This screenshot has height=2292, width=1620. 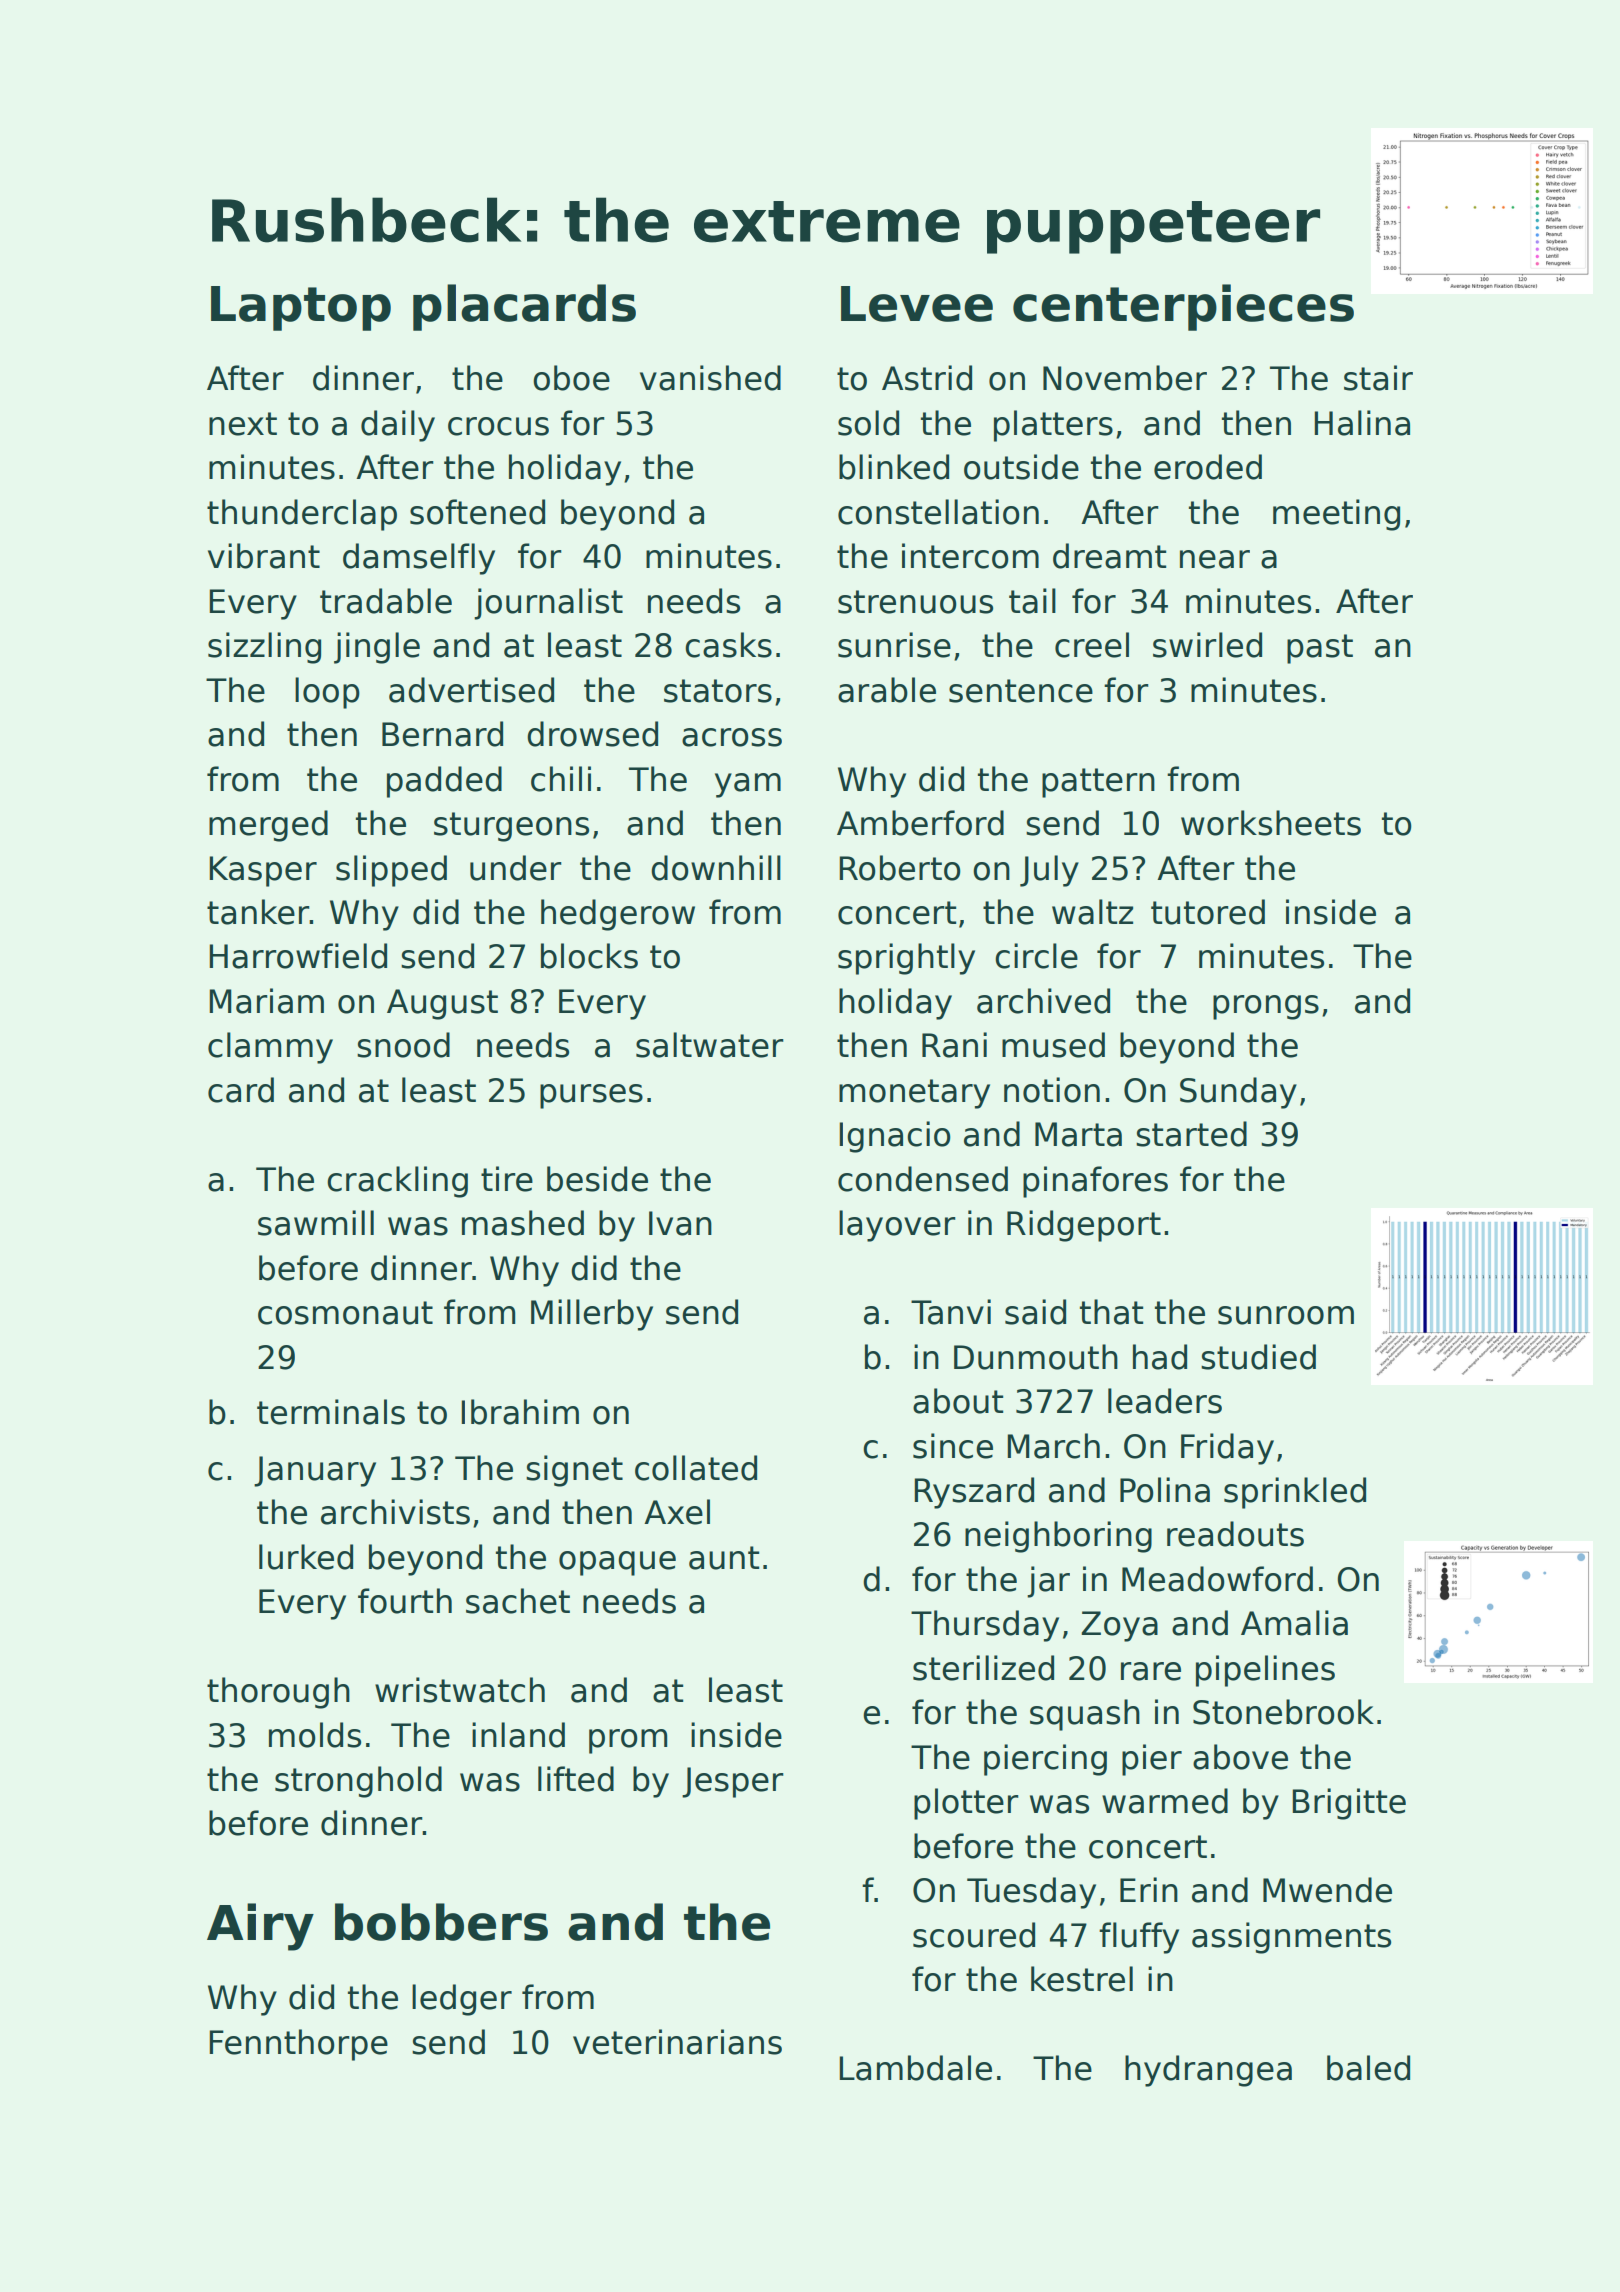 I want to click on vibrant, so click(x=264, y=556).
